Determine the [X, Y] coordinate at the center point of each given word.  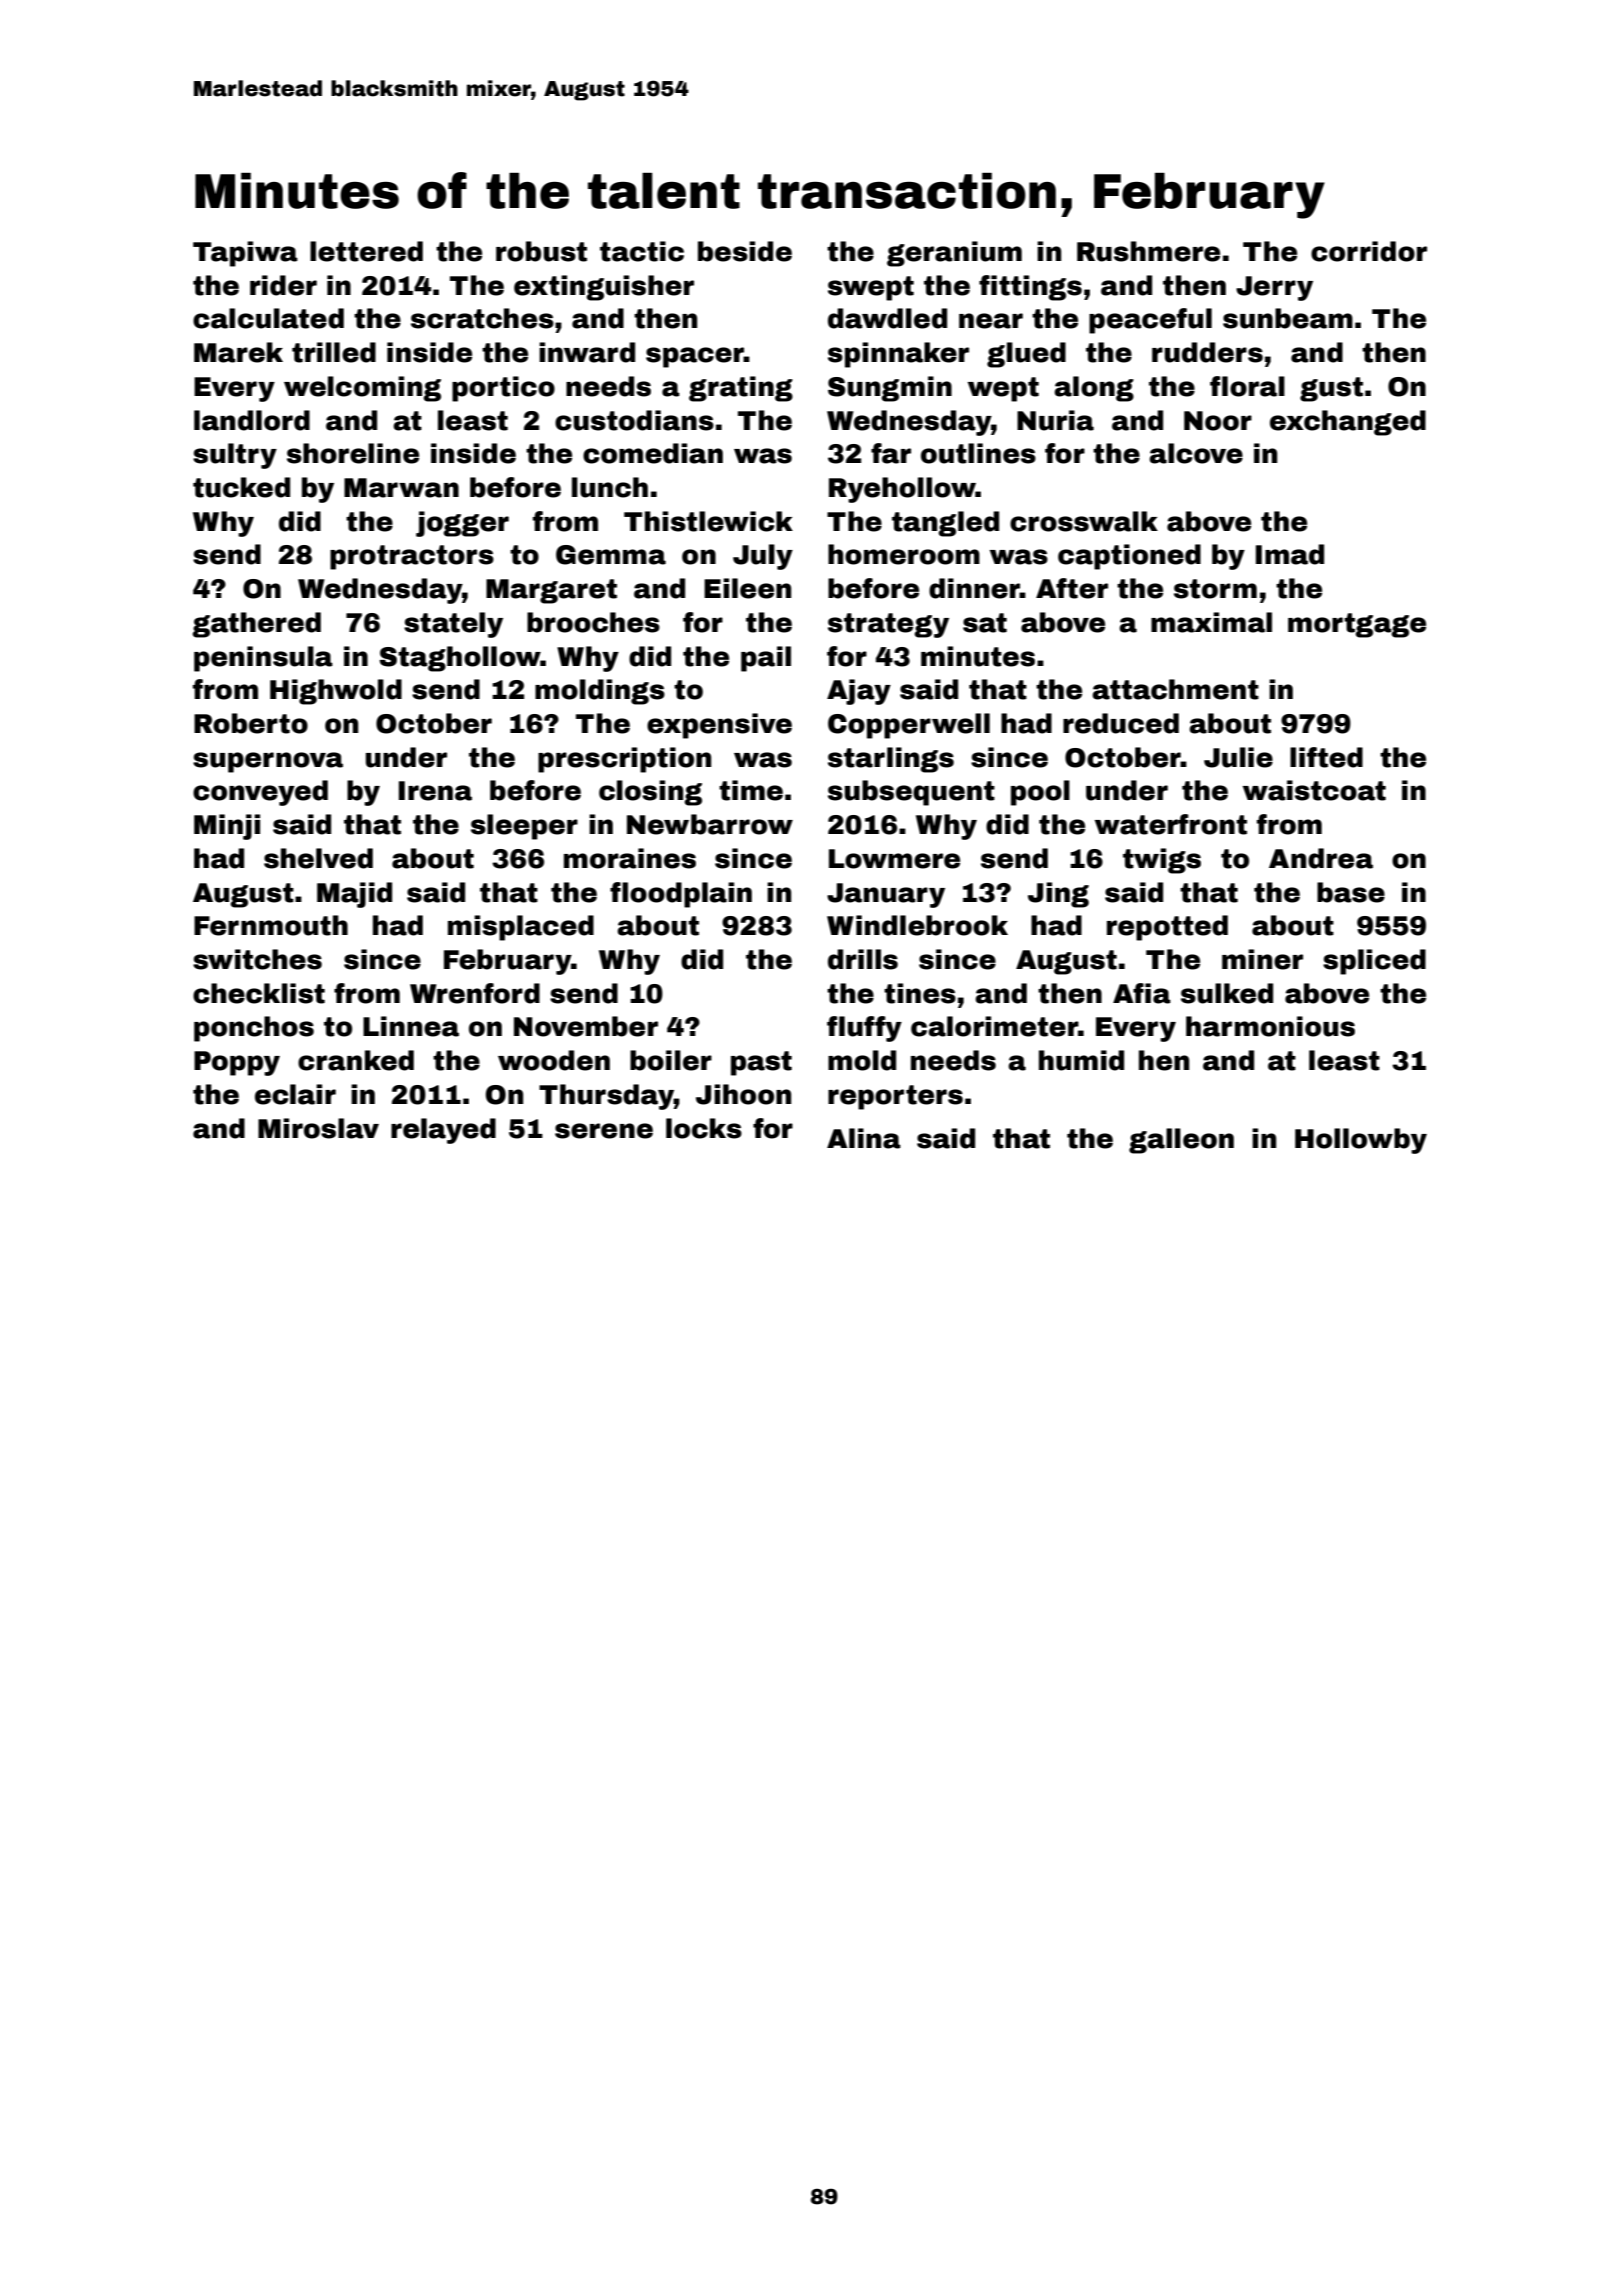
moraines [630, 858]
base [1351, 892]
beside [745, 251]
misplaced [521, 928]
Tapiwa [245, 254]
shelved [318, 858]
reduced [1121, 723]
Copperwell [909, 726]
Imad [1290, 554]
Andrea [1321, 858]
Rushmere [1148, 251]
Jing [1058, 895]
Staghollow [460, 659]
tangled [945, 524]
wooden [554, 1060]
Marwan [401, 488]
